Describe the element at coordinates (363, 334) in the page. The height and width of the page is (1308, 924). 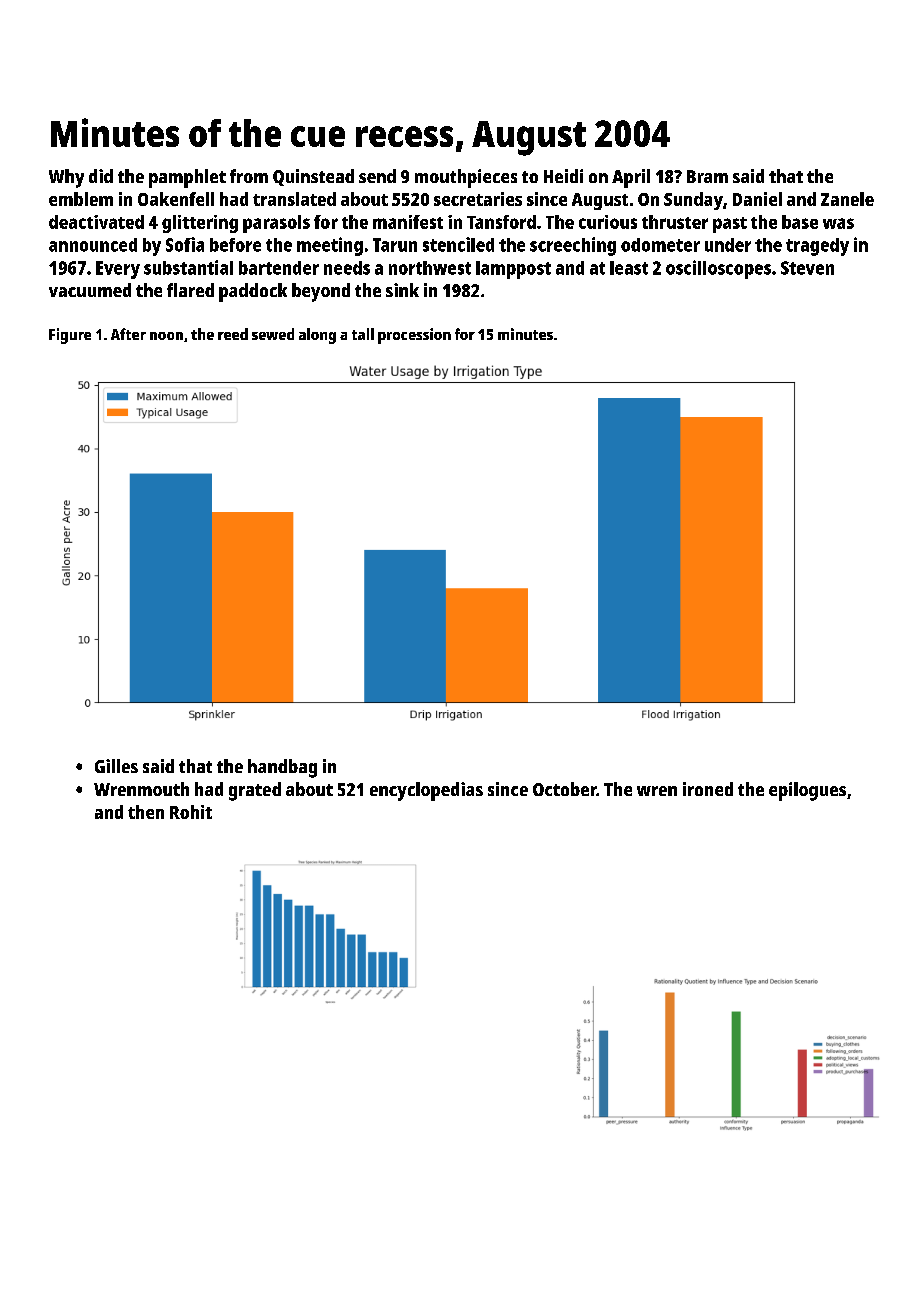
I see `tall` at that location.
